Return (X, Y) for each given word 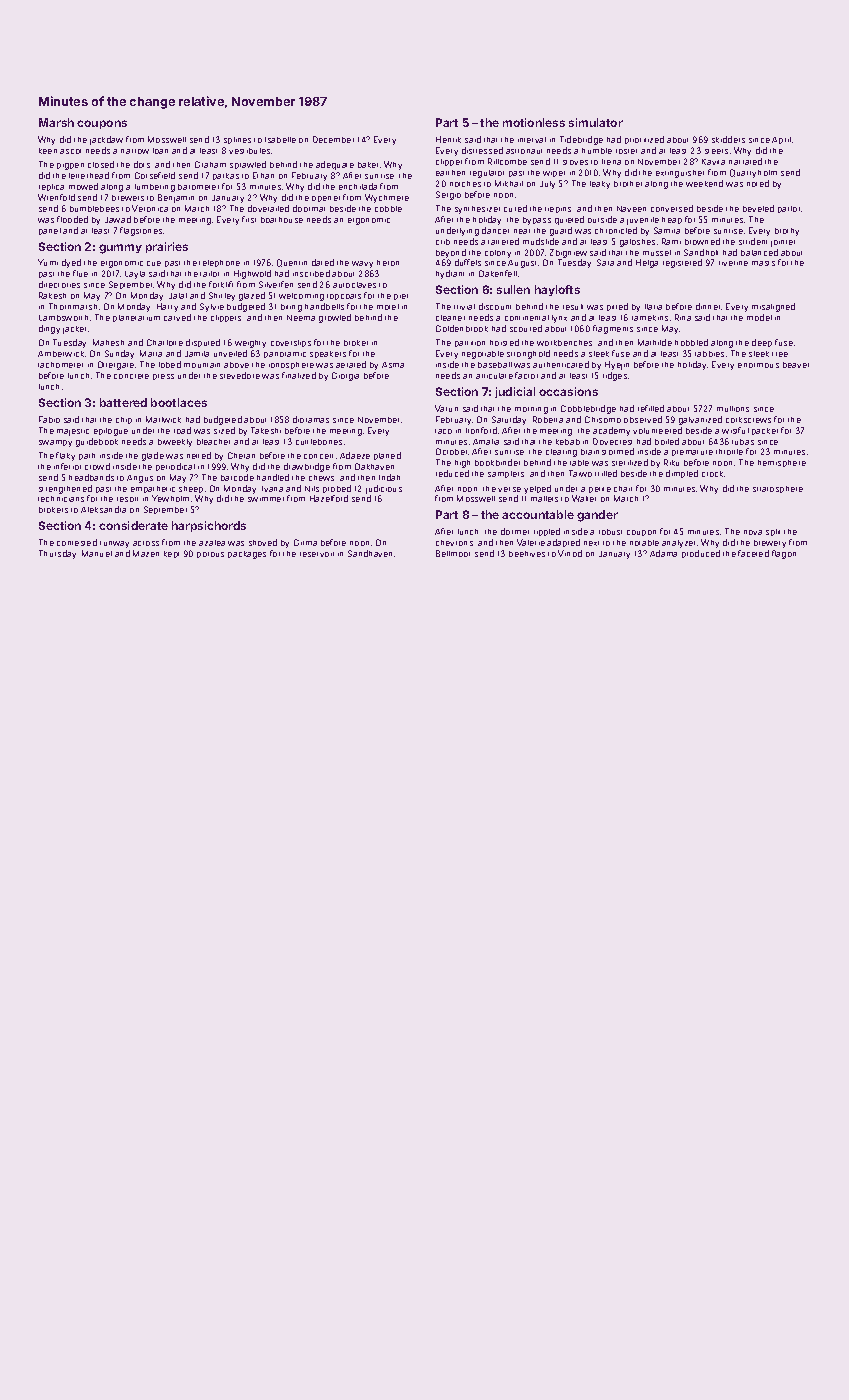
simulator (596, 122)
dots (142, 164)
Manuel (97, 553)
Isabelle (280, 140)
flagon (784, 554)
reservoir (317, 554)
